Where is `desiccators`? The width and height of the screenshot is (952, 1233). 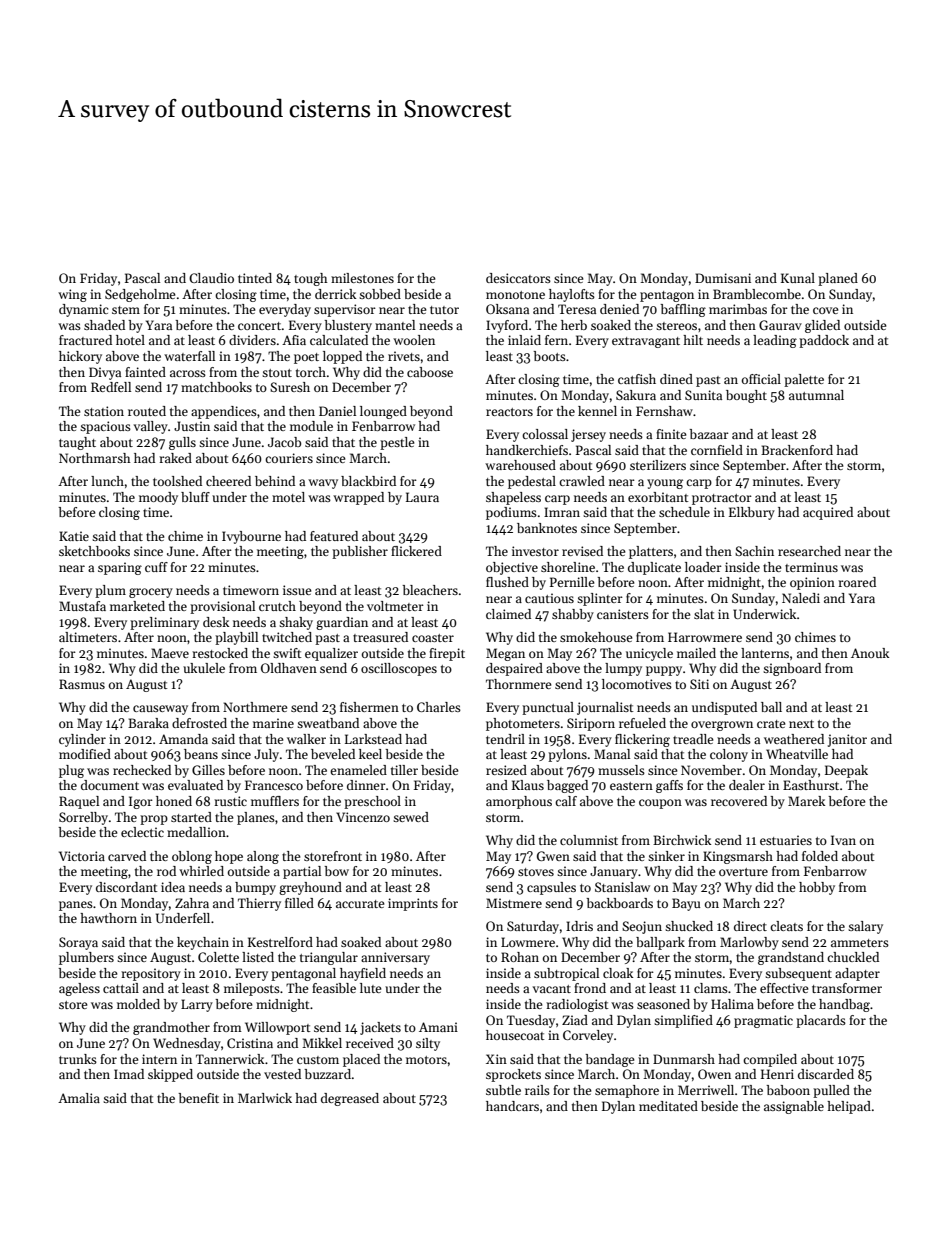 desiccators is located at coordinates (518, 278).
